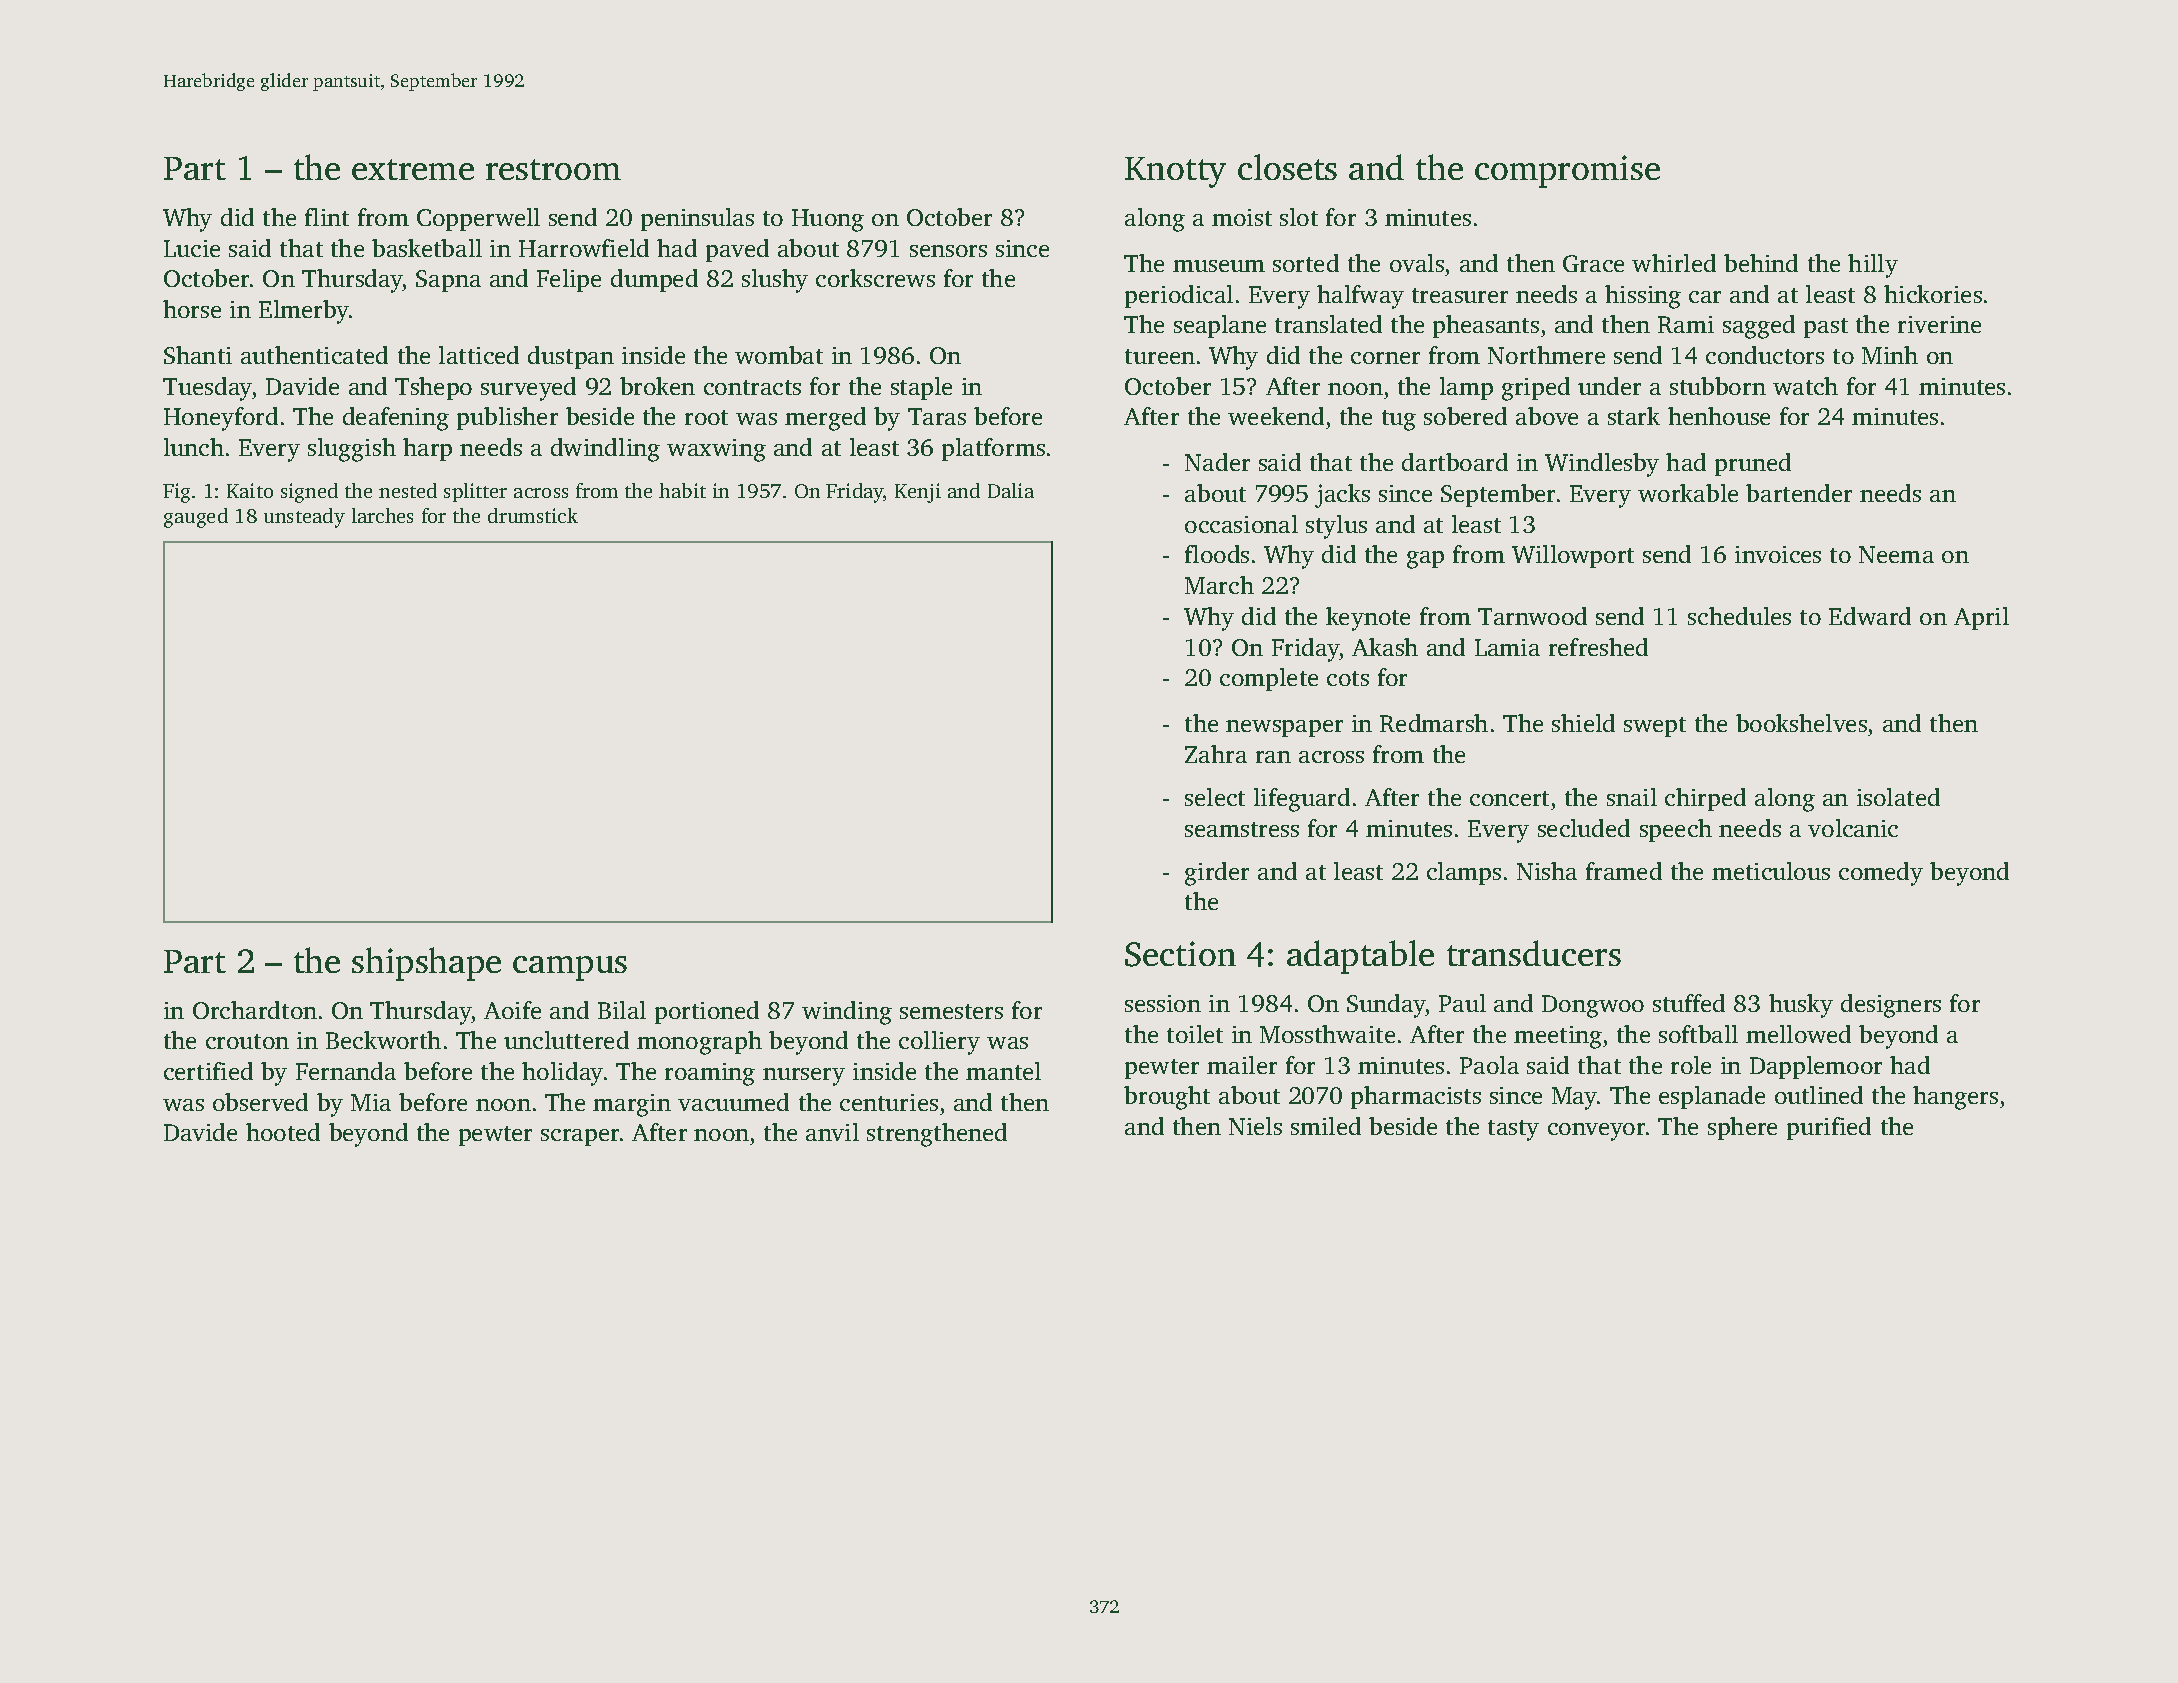 Image resolution: width=2178 pixels, height=1683 pixels. I want to click on unsteady, so click(304, 518).
